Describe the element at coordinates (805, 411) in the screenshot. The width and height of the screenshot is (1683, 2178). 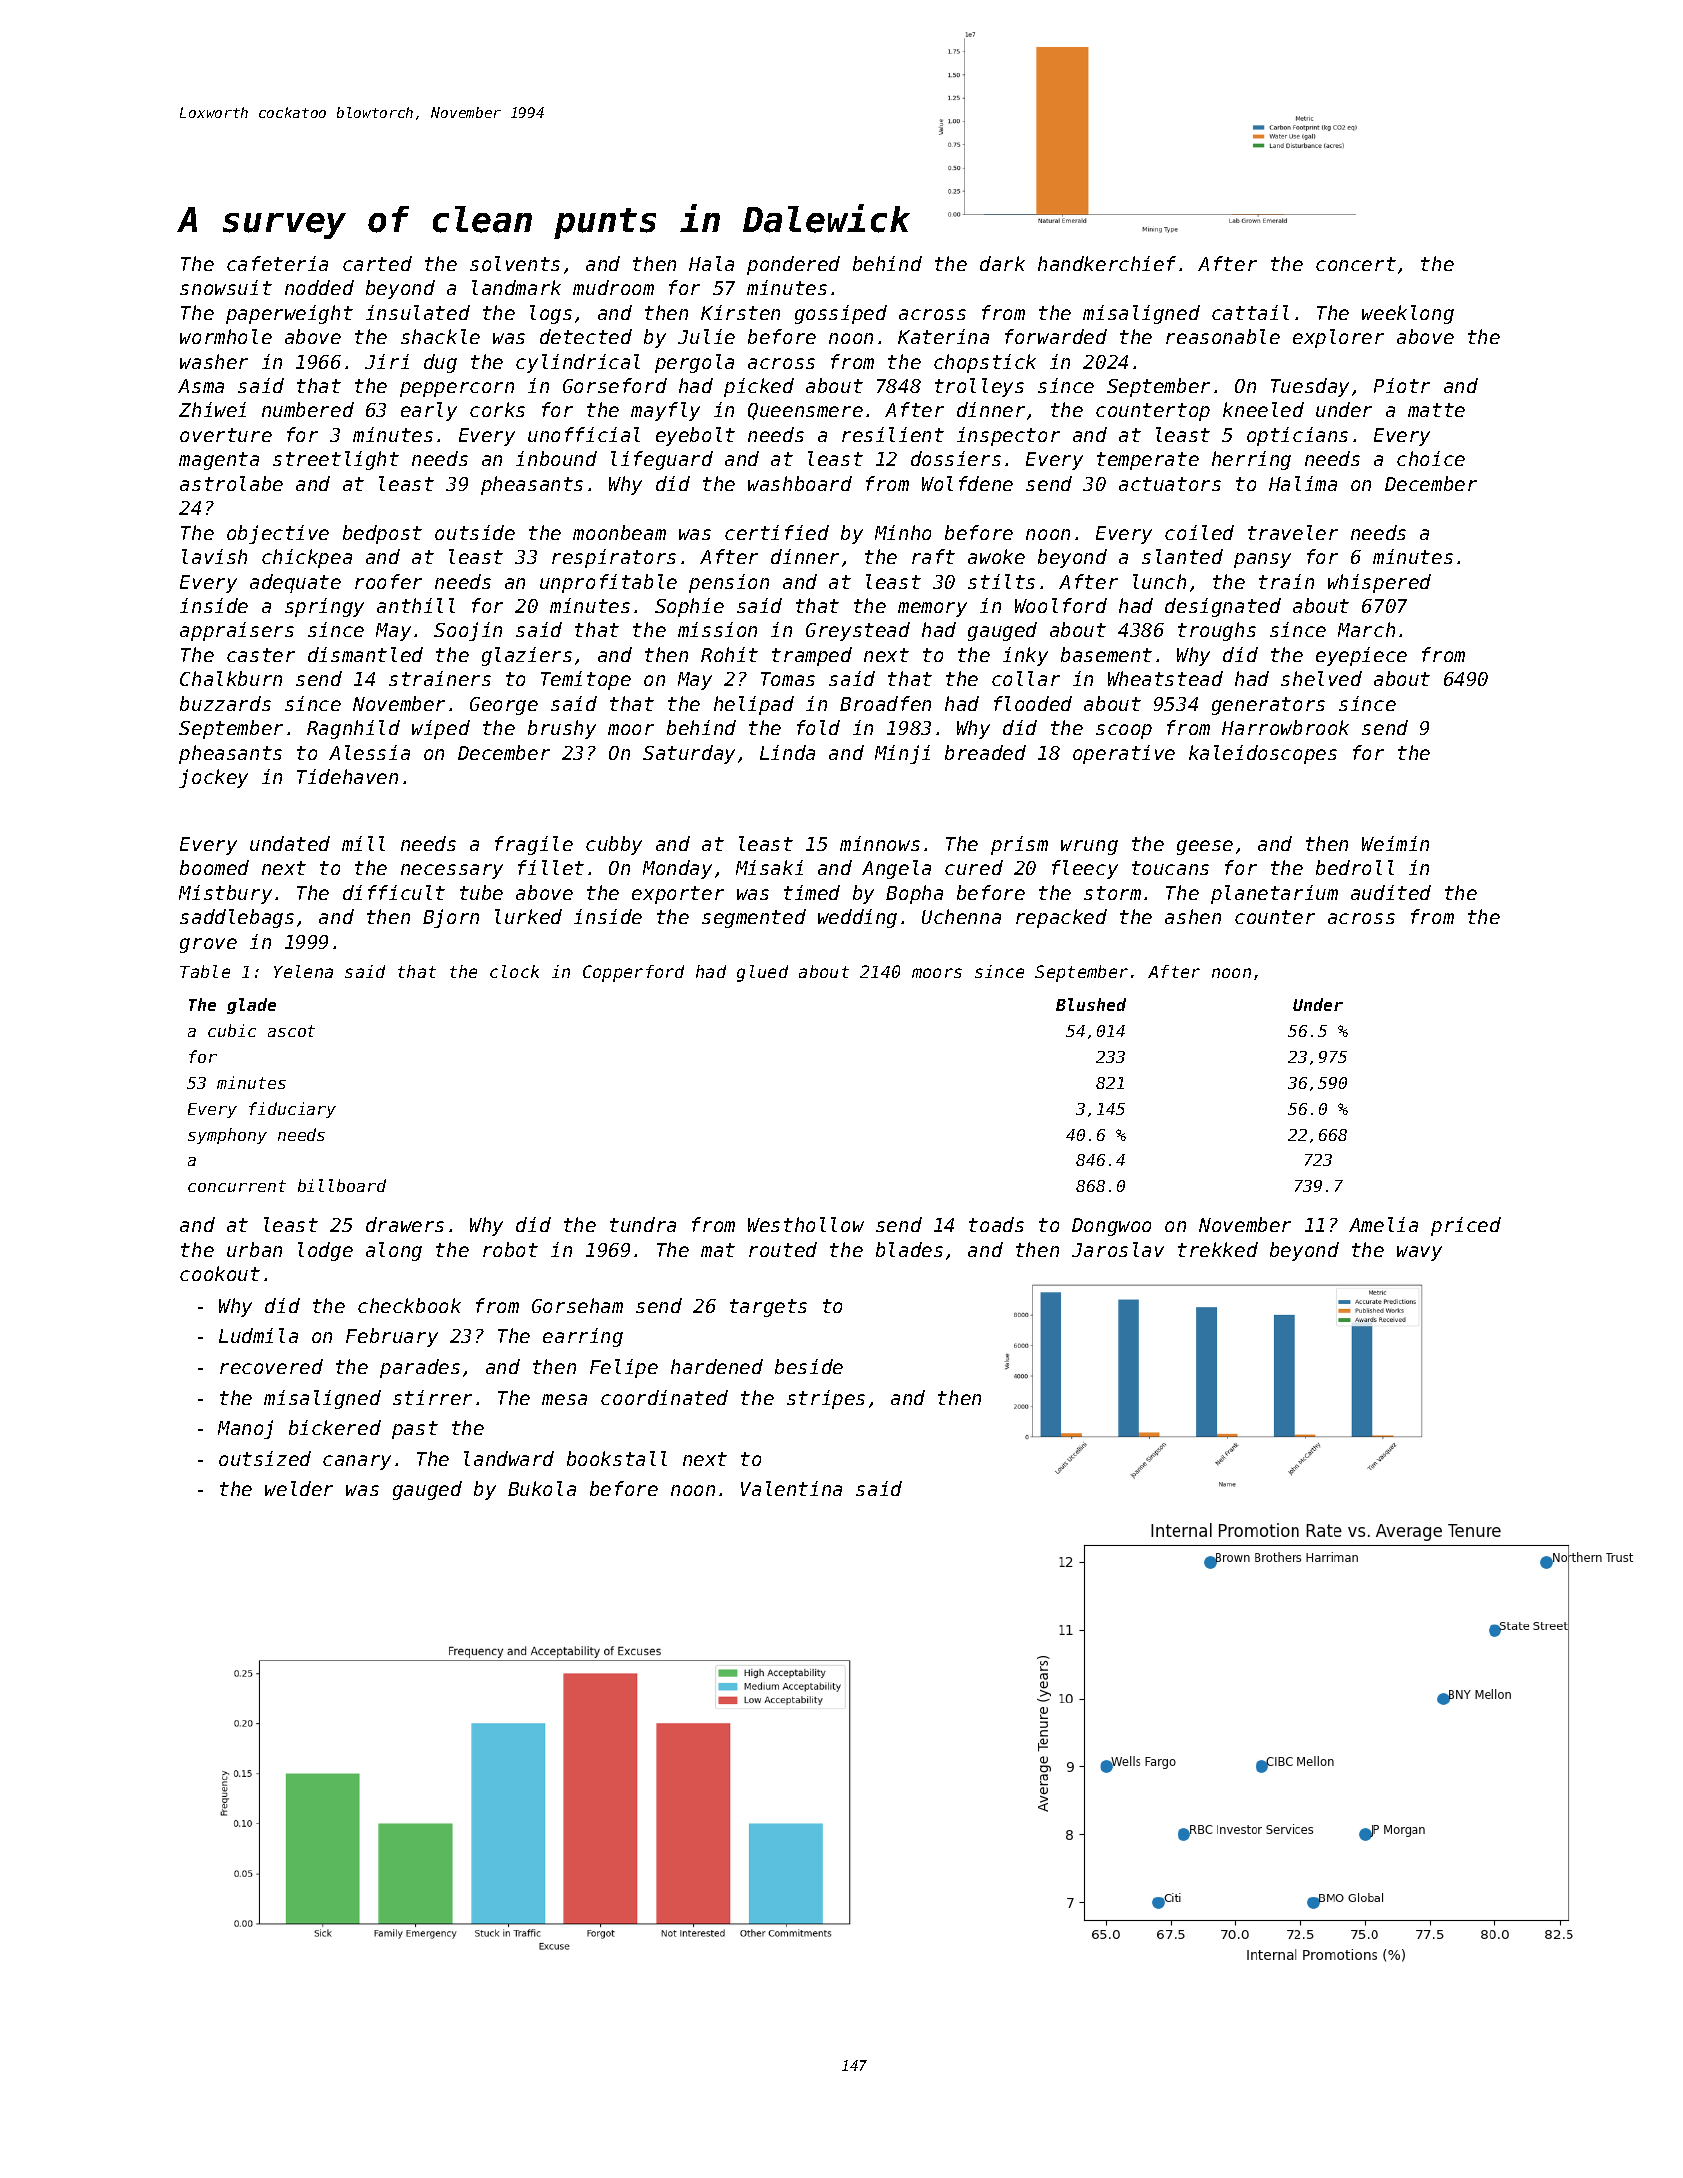
I see `Queensmere` at that location.
